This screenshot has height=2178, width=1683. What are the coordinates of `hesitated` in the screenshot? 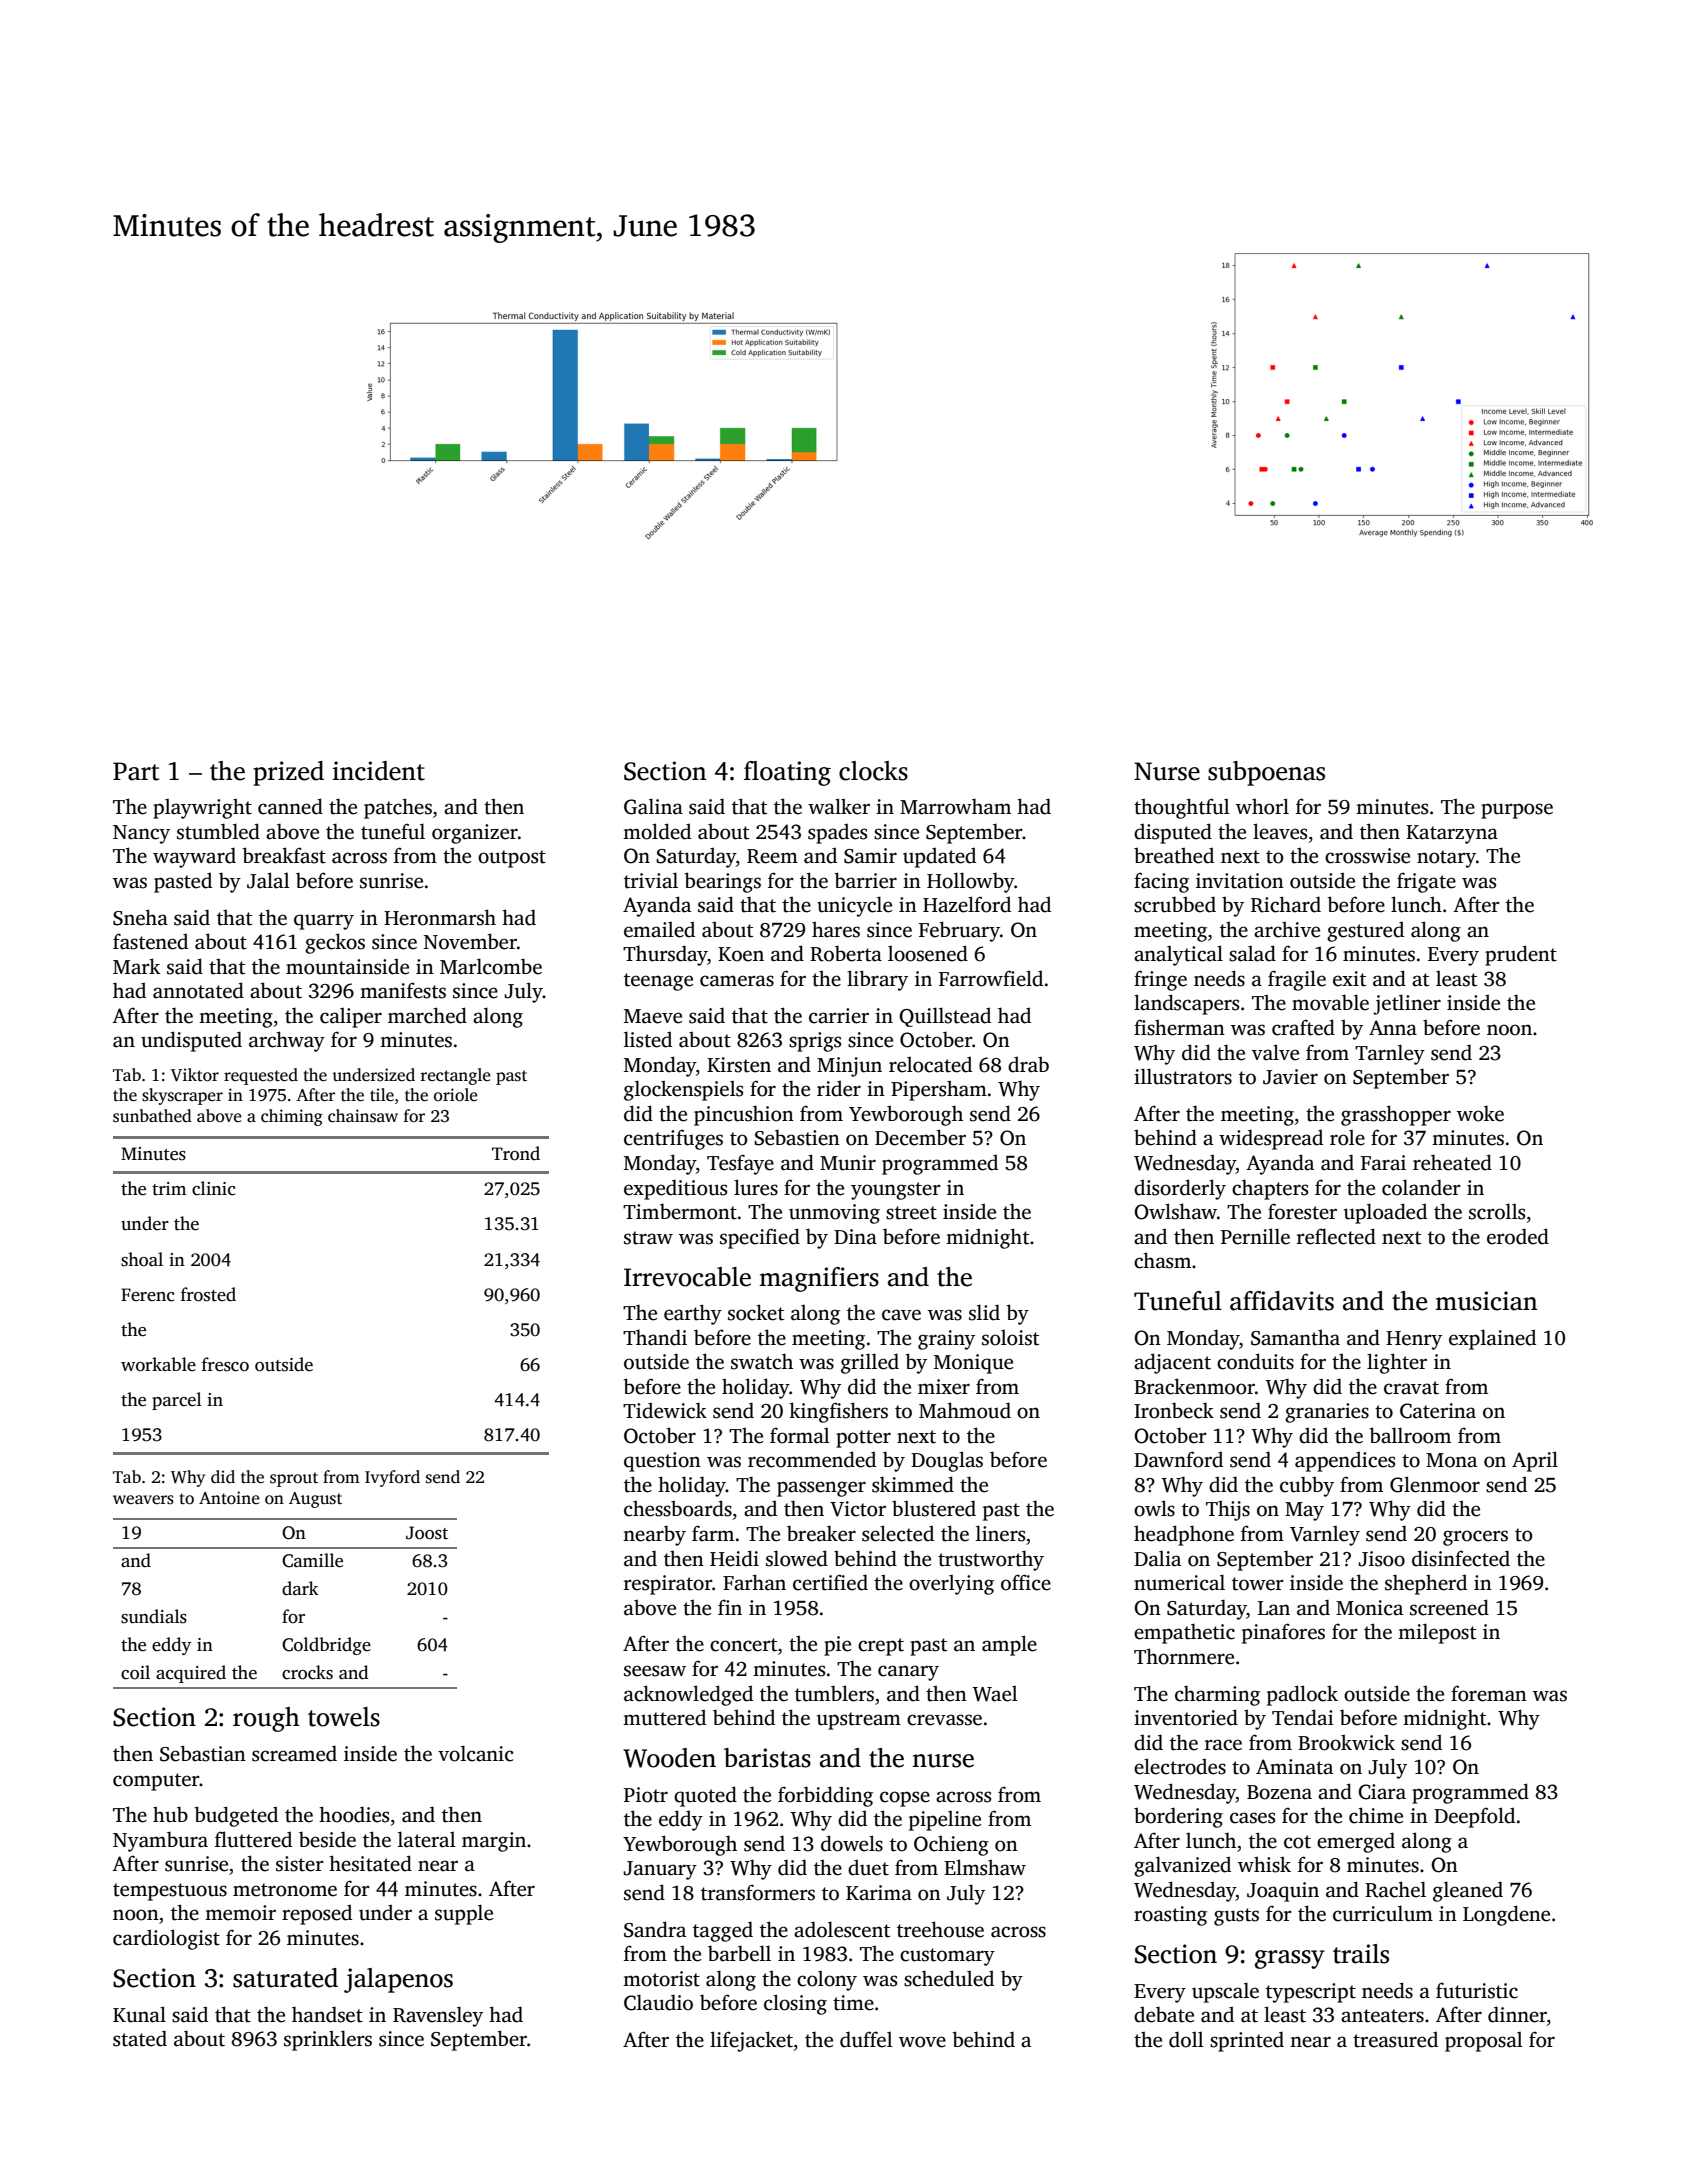 It's located at (370, 1863).
